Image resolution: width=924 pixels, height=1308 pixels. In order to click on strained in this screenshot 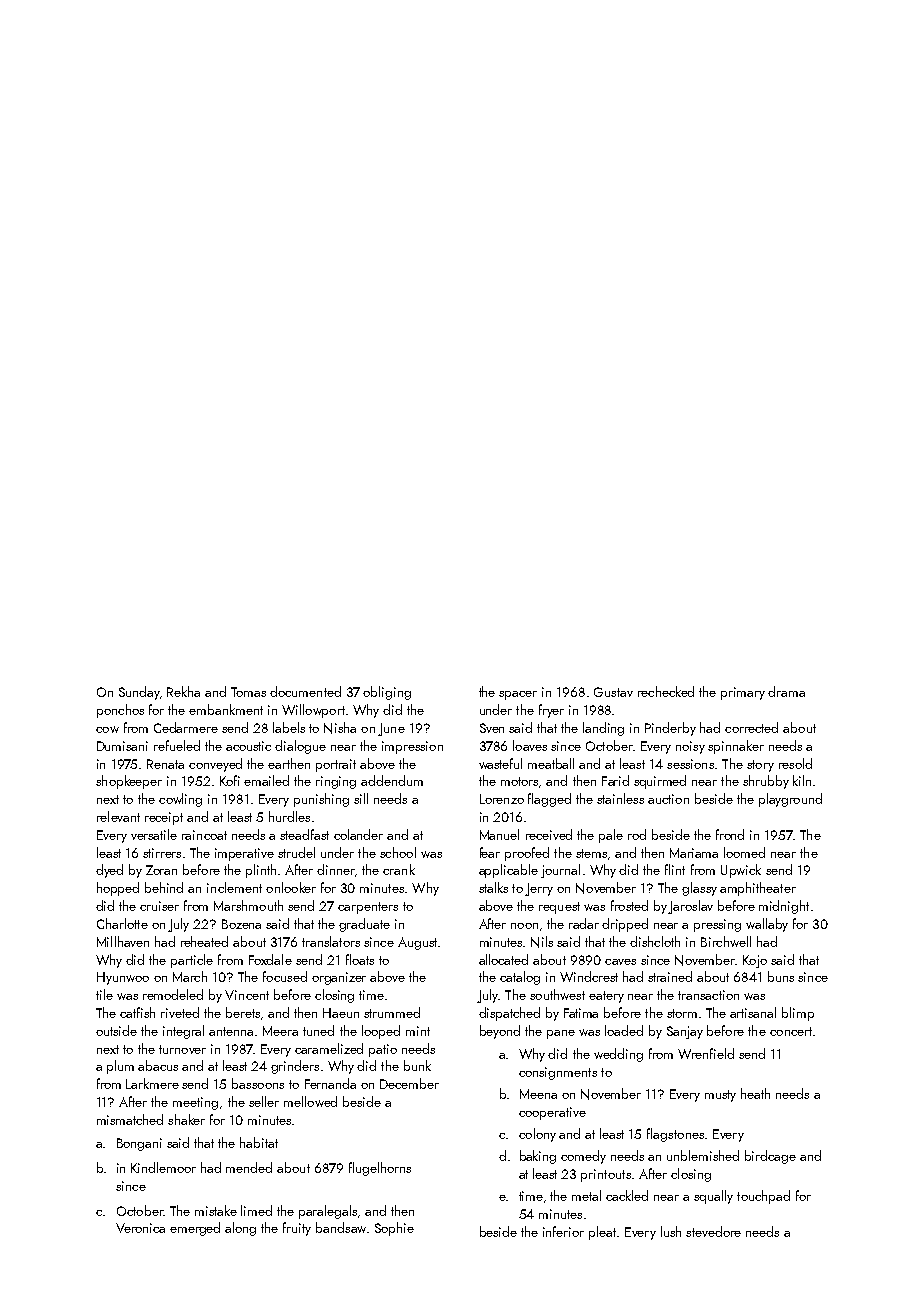, I will do `click(670, 976)`.
